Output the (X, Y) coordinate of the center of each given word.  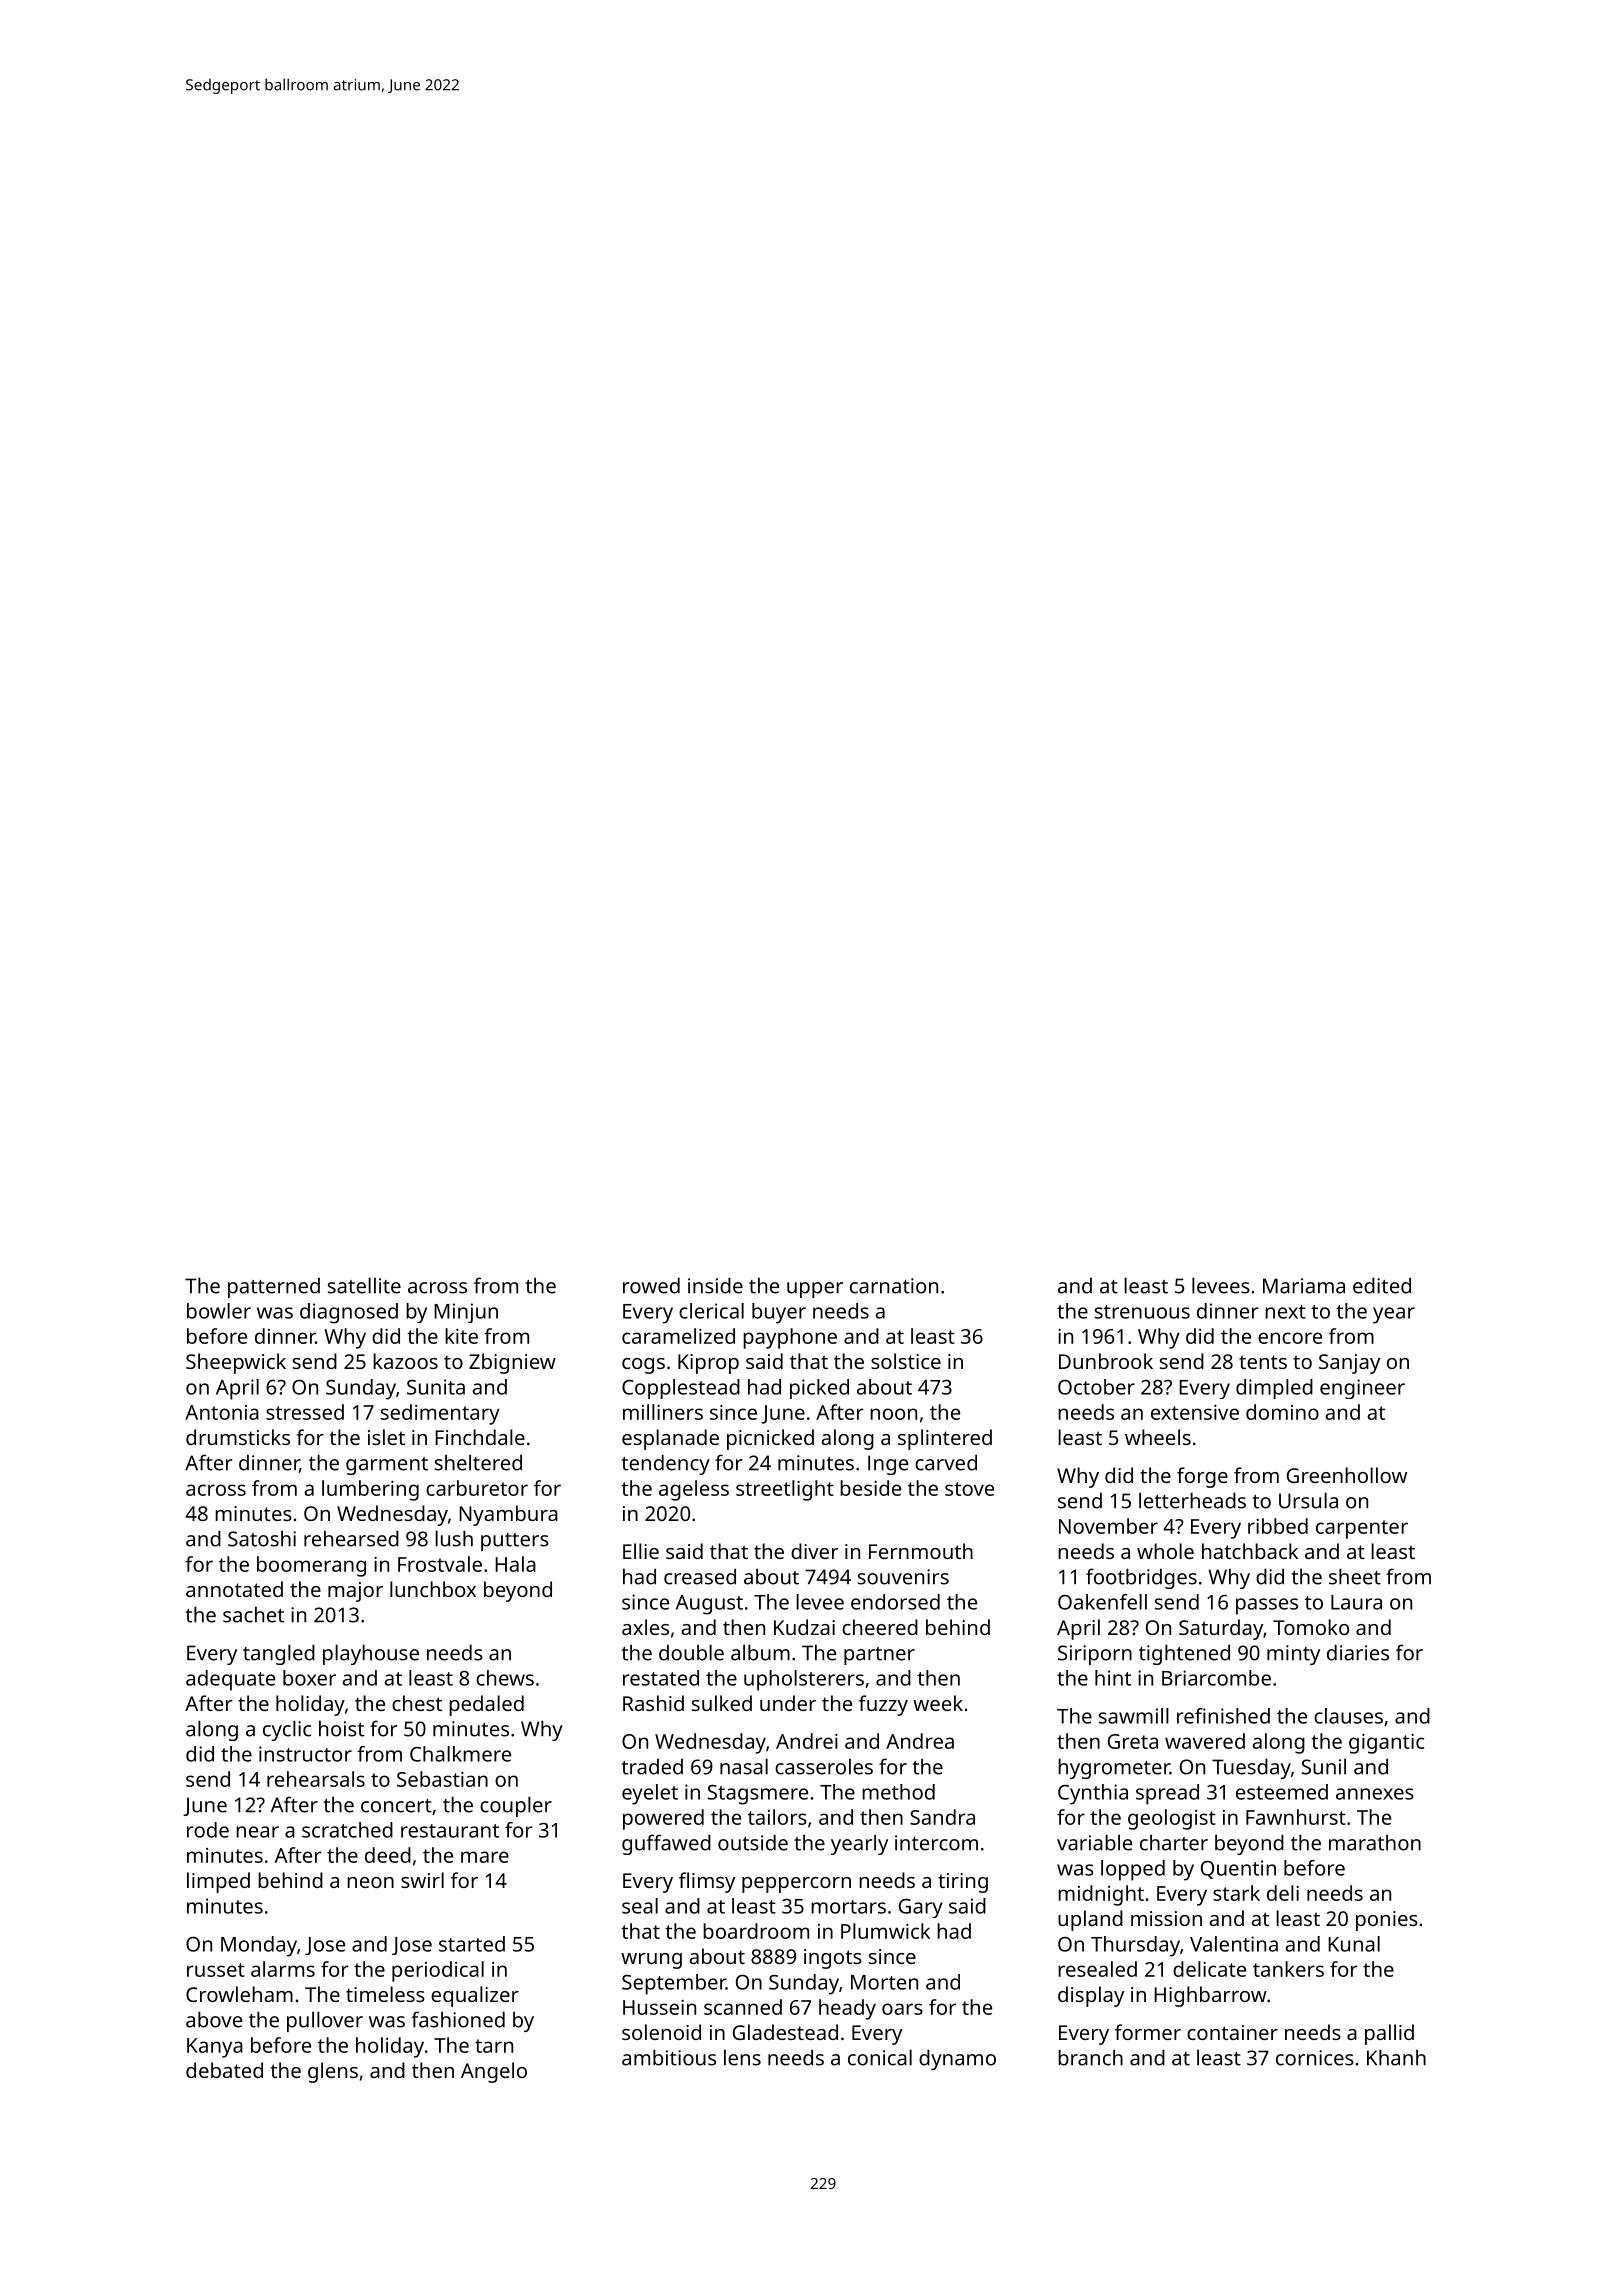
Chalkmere (460, 1754)
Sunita (436, 1387)
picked (819, 1389)
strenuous (1142, 1312)
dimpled (1274, 1389)
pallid (1389, 2034)
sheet (1355, 1576)
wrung (651, 1961)
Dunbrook (1106, 1361)
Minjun (466, 1313)
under (788, 1703)
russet (216, 1970)
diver (815, 1551)
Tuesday (1251, 1768)
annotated (234, 1589)
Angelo (494, 2072)
